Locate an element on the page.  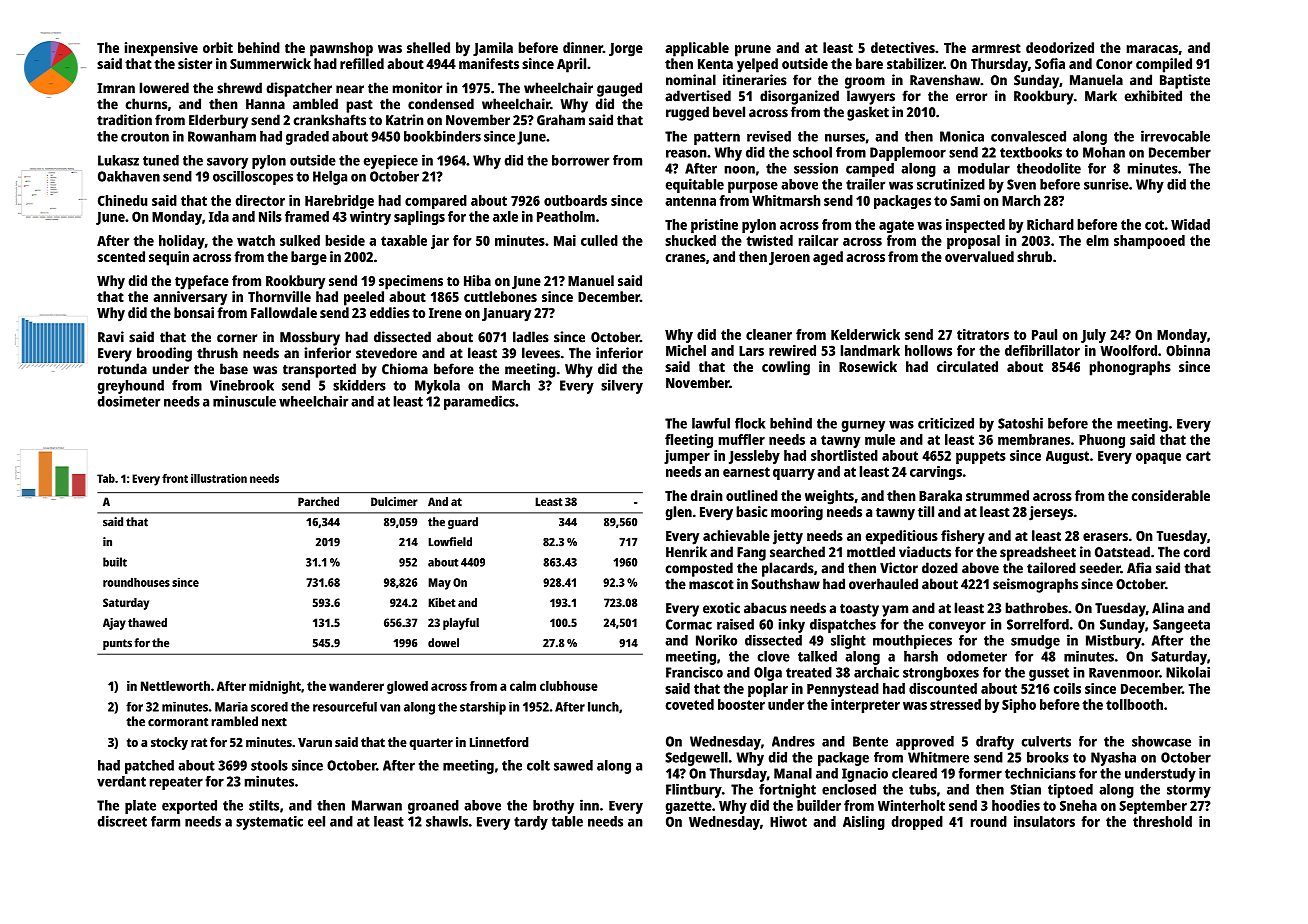
Flintbury is located at coordinates (694, 791).
